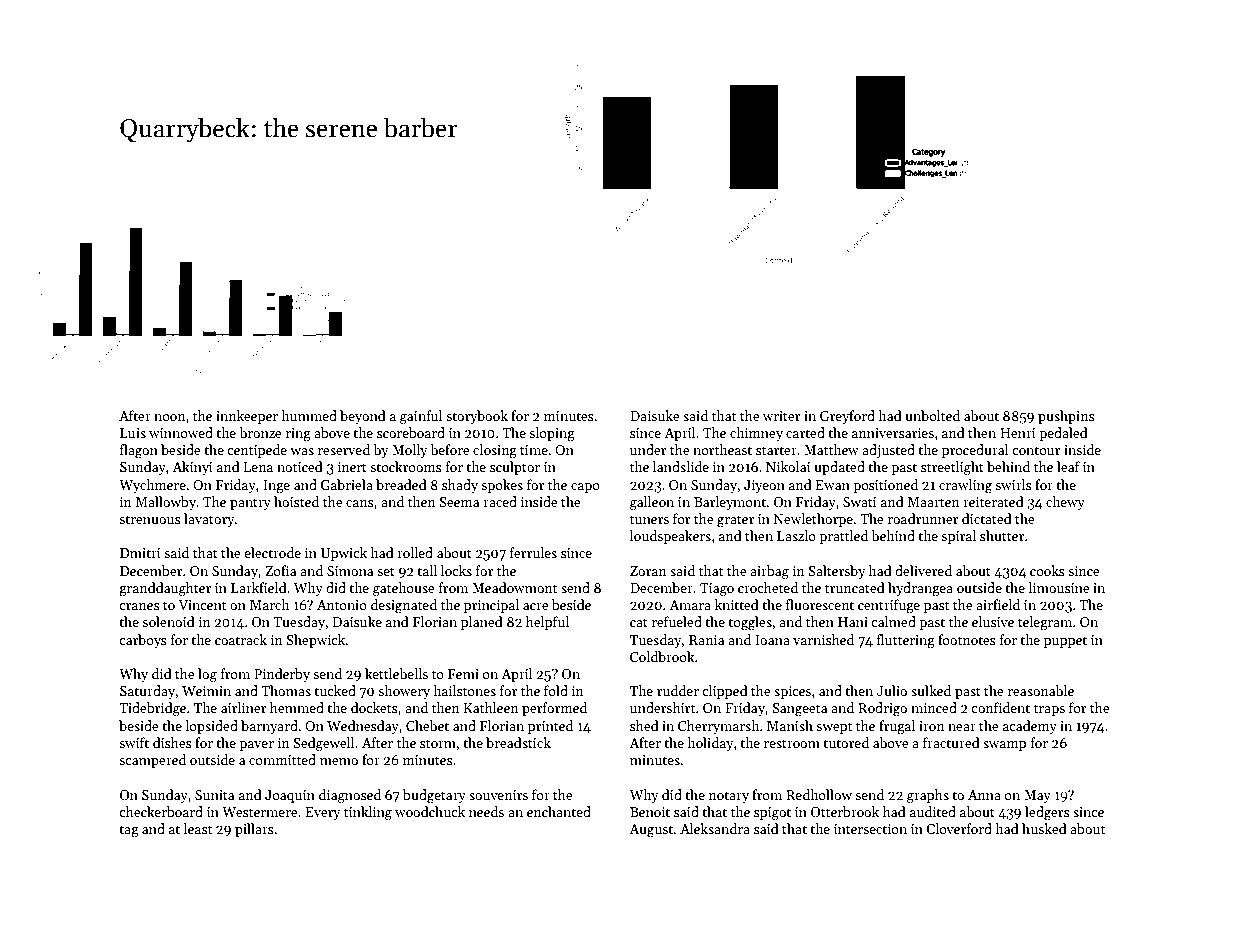 The image size is (1233, 952). I want to click on truncated, so click(855, 587).
